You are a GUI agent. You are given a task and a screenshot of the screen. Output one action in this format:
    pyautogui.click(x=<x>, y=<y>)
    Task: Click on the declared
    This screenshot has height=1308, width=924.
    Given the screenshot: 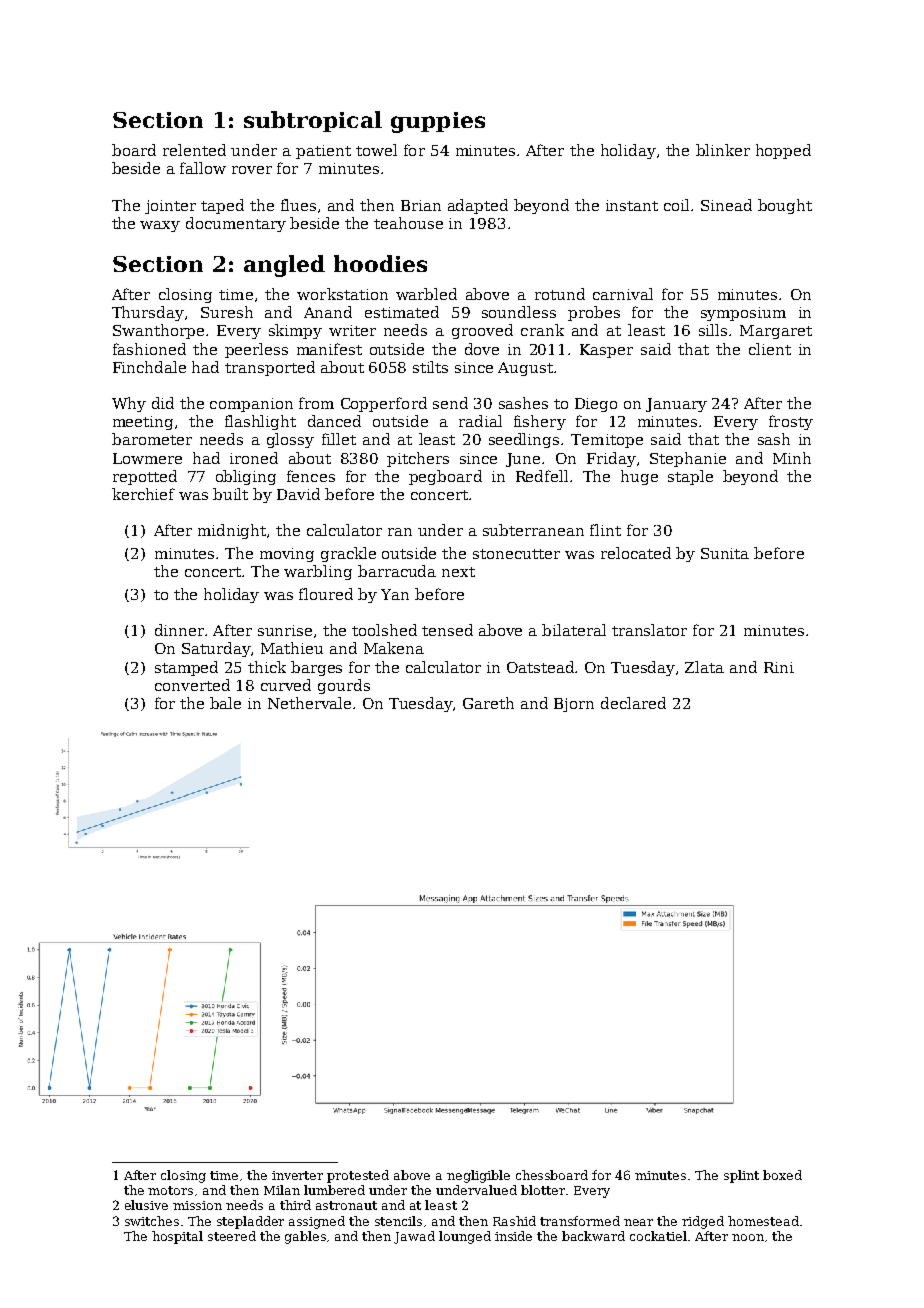 What is the action you would take?
    pyautogui.click(x=633, y=703)
